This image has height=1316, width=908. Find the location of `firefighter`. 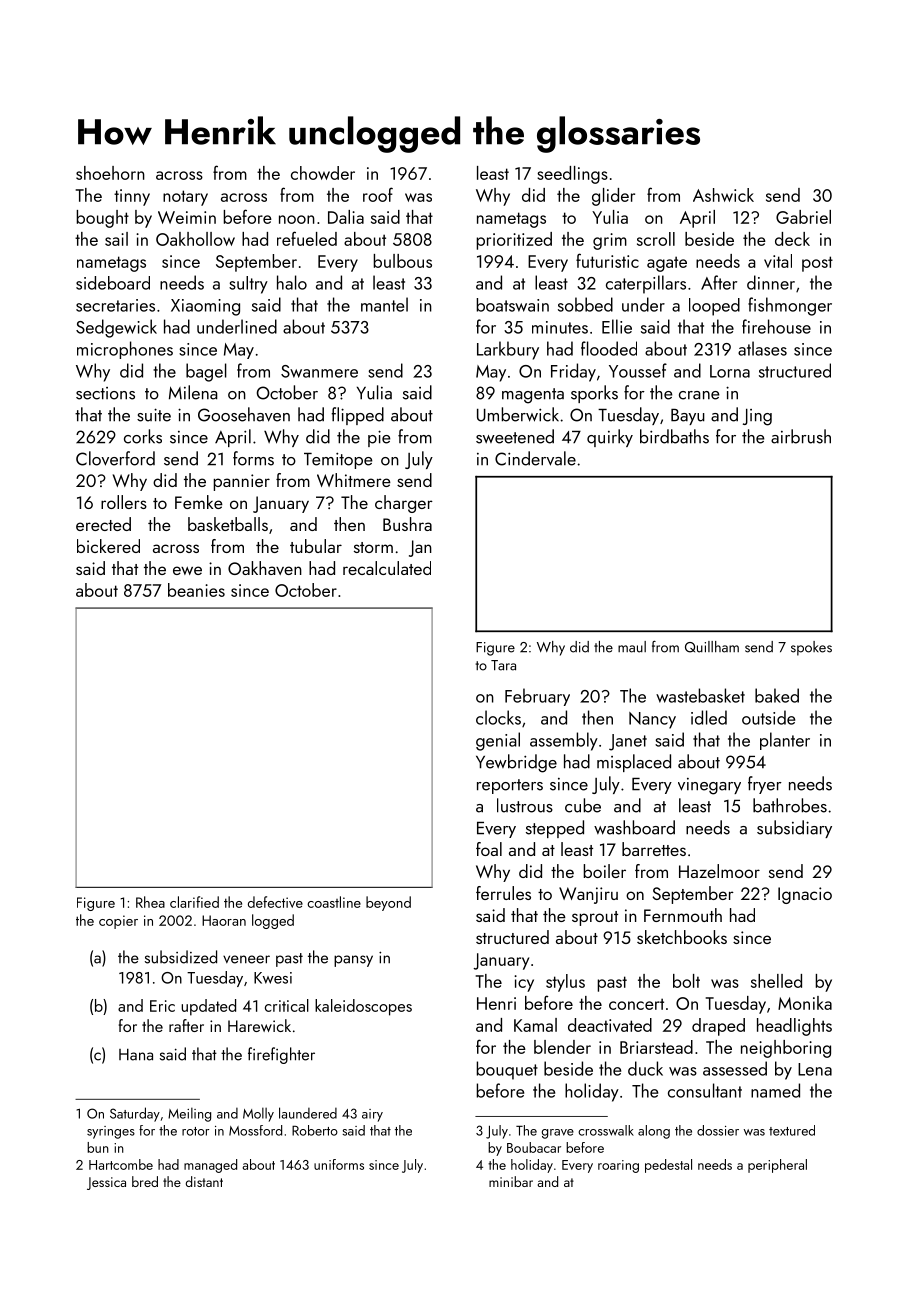

firefighter is located at coordinates (281, 1055).
